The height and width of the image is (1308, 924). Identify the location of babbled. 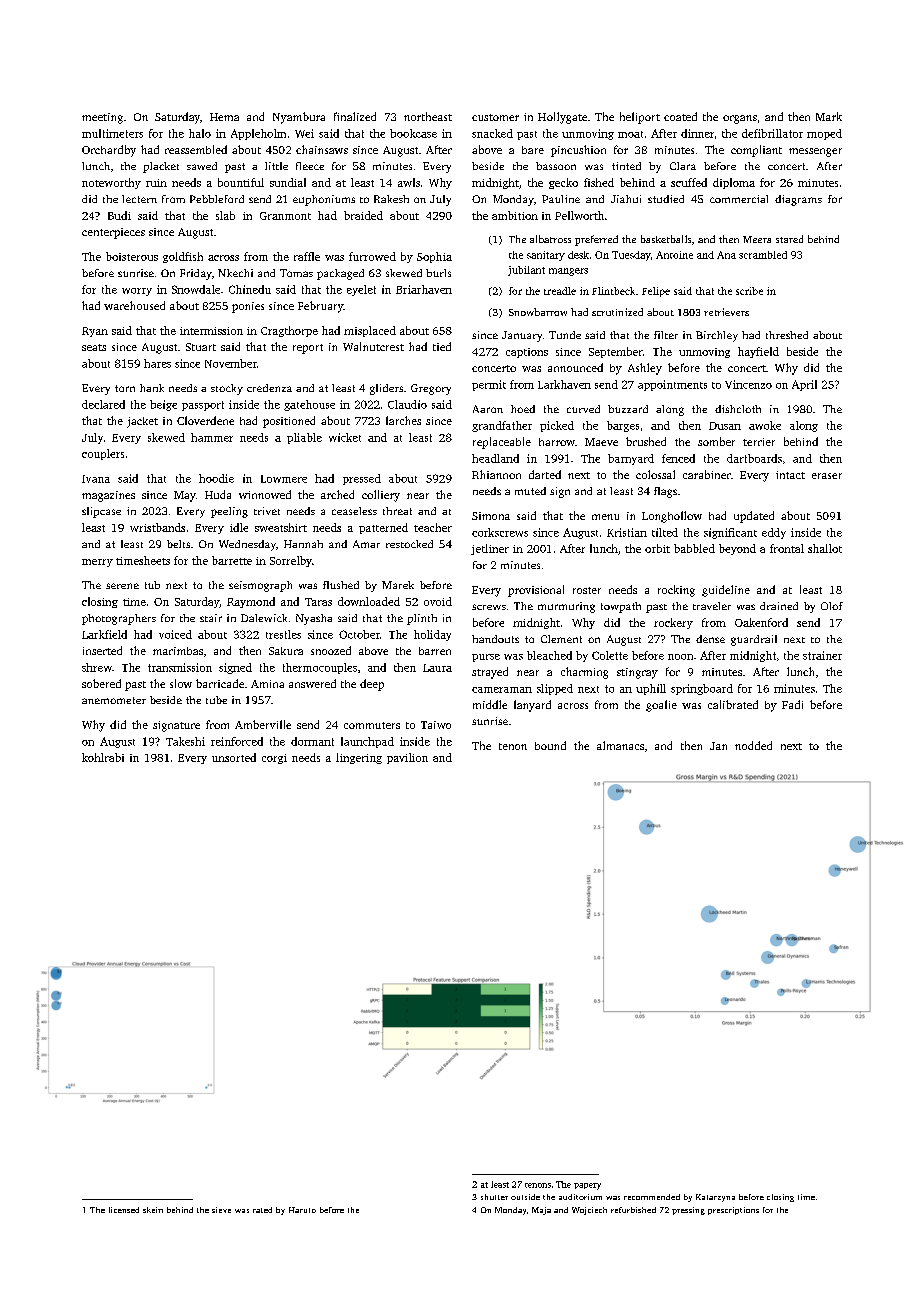
(694, 548).
